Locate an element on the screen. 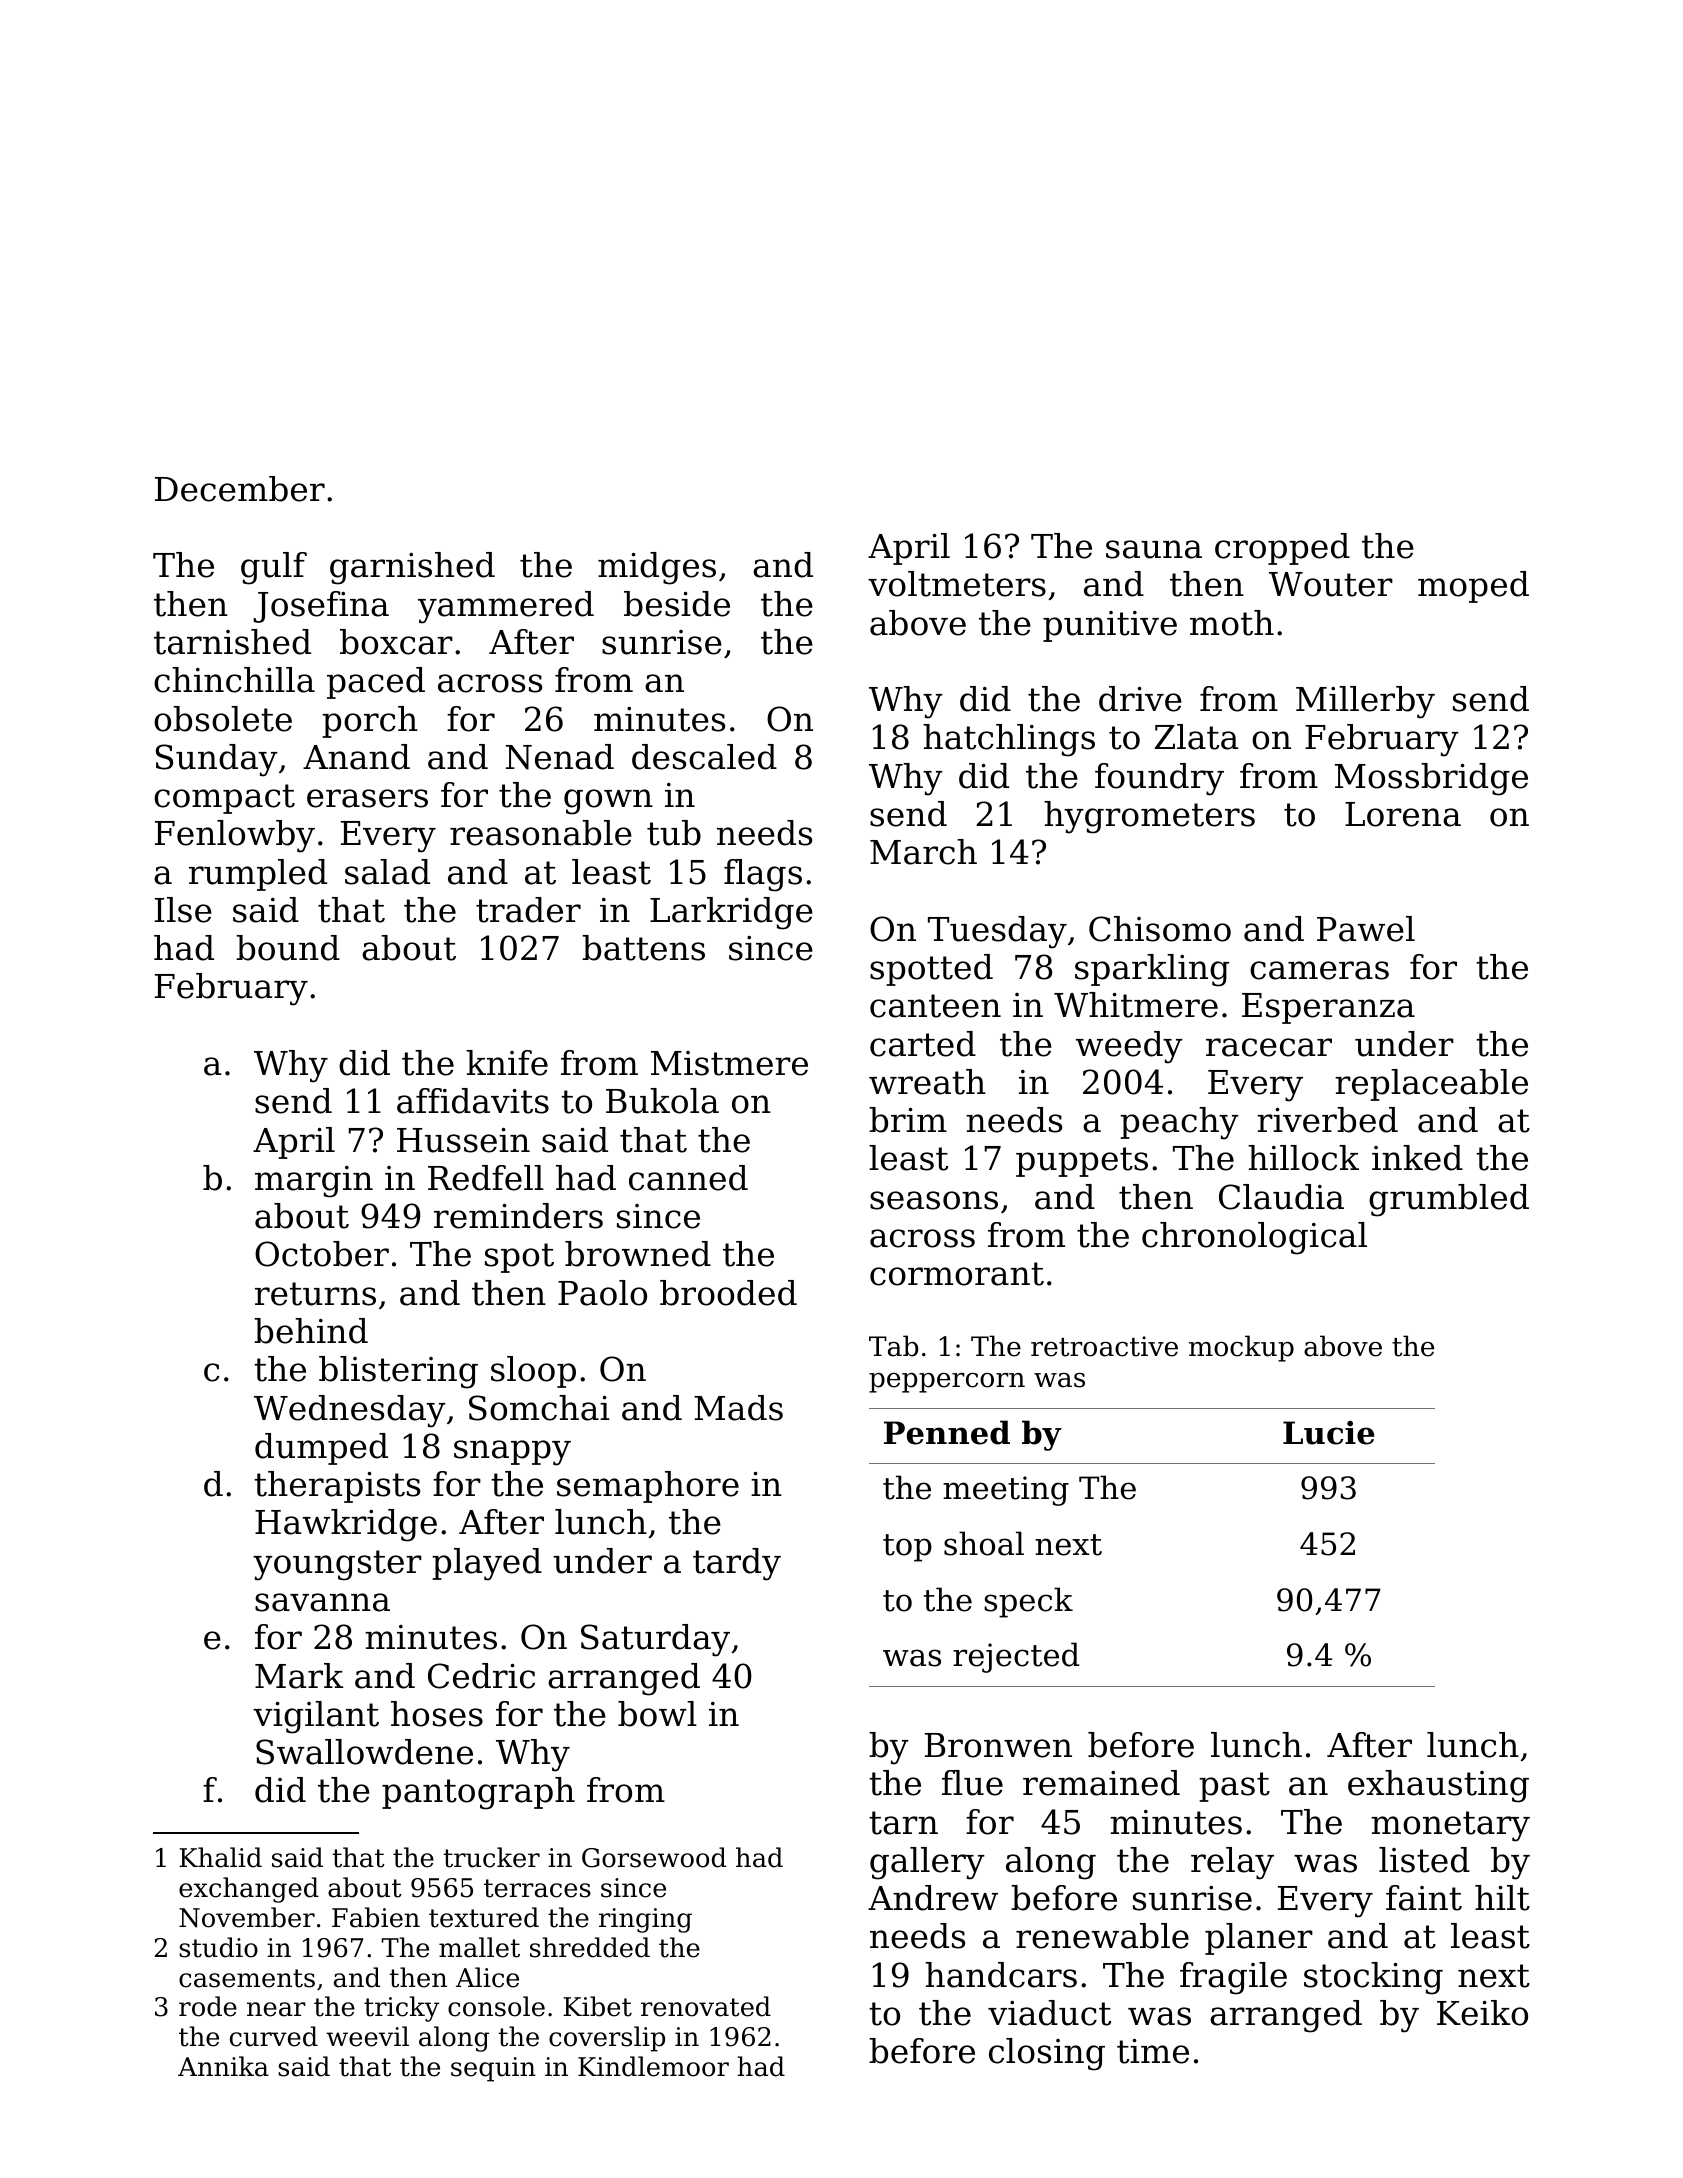  vigilant is located at coordinates (316, 1717).
